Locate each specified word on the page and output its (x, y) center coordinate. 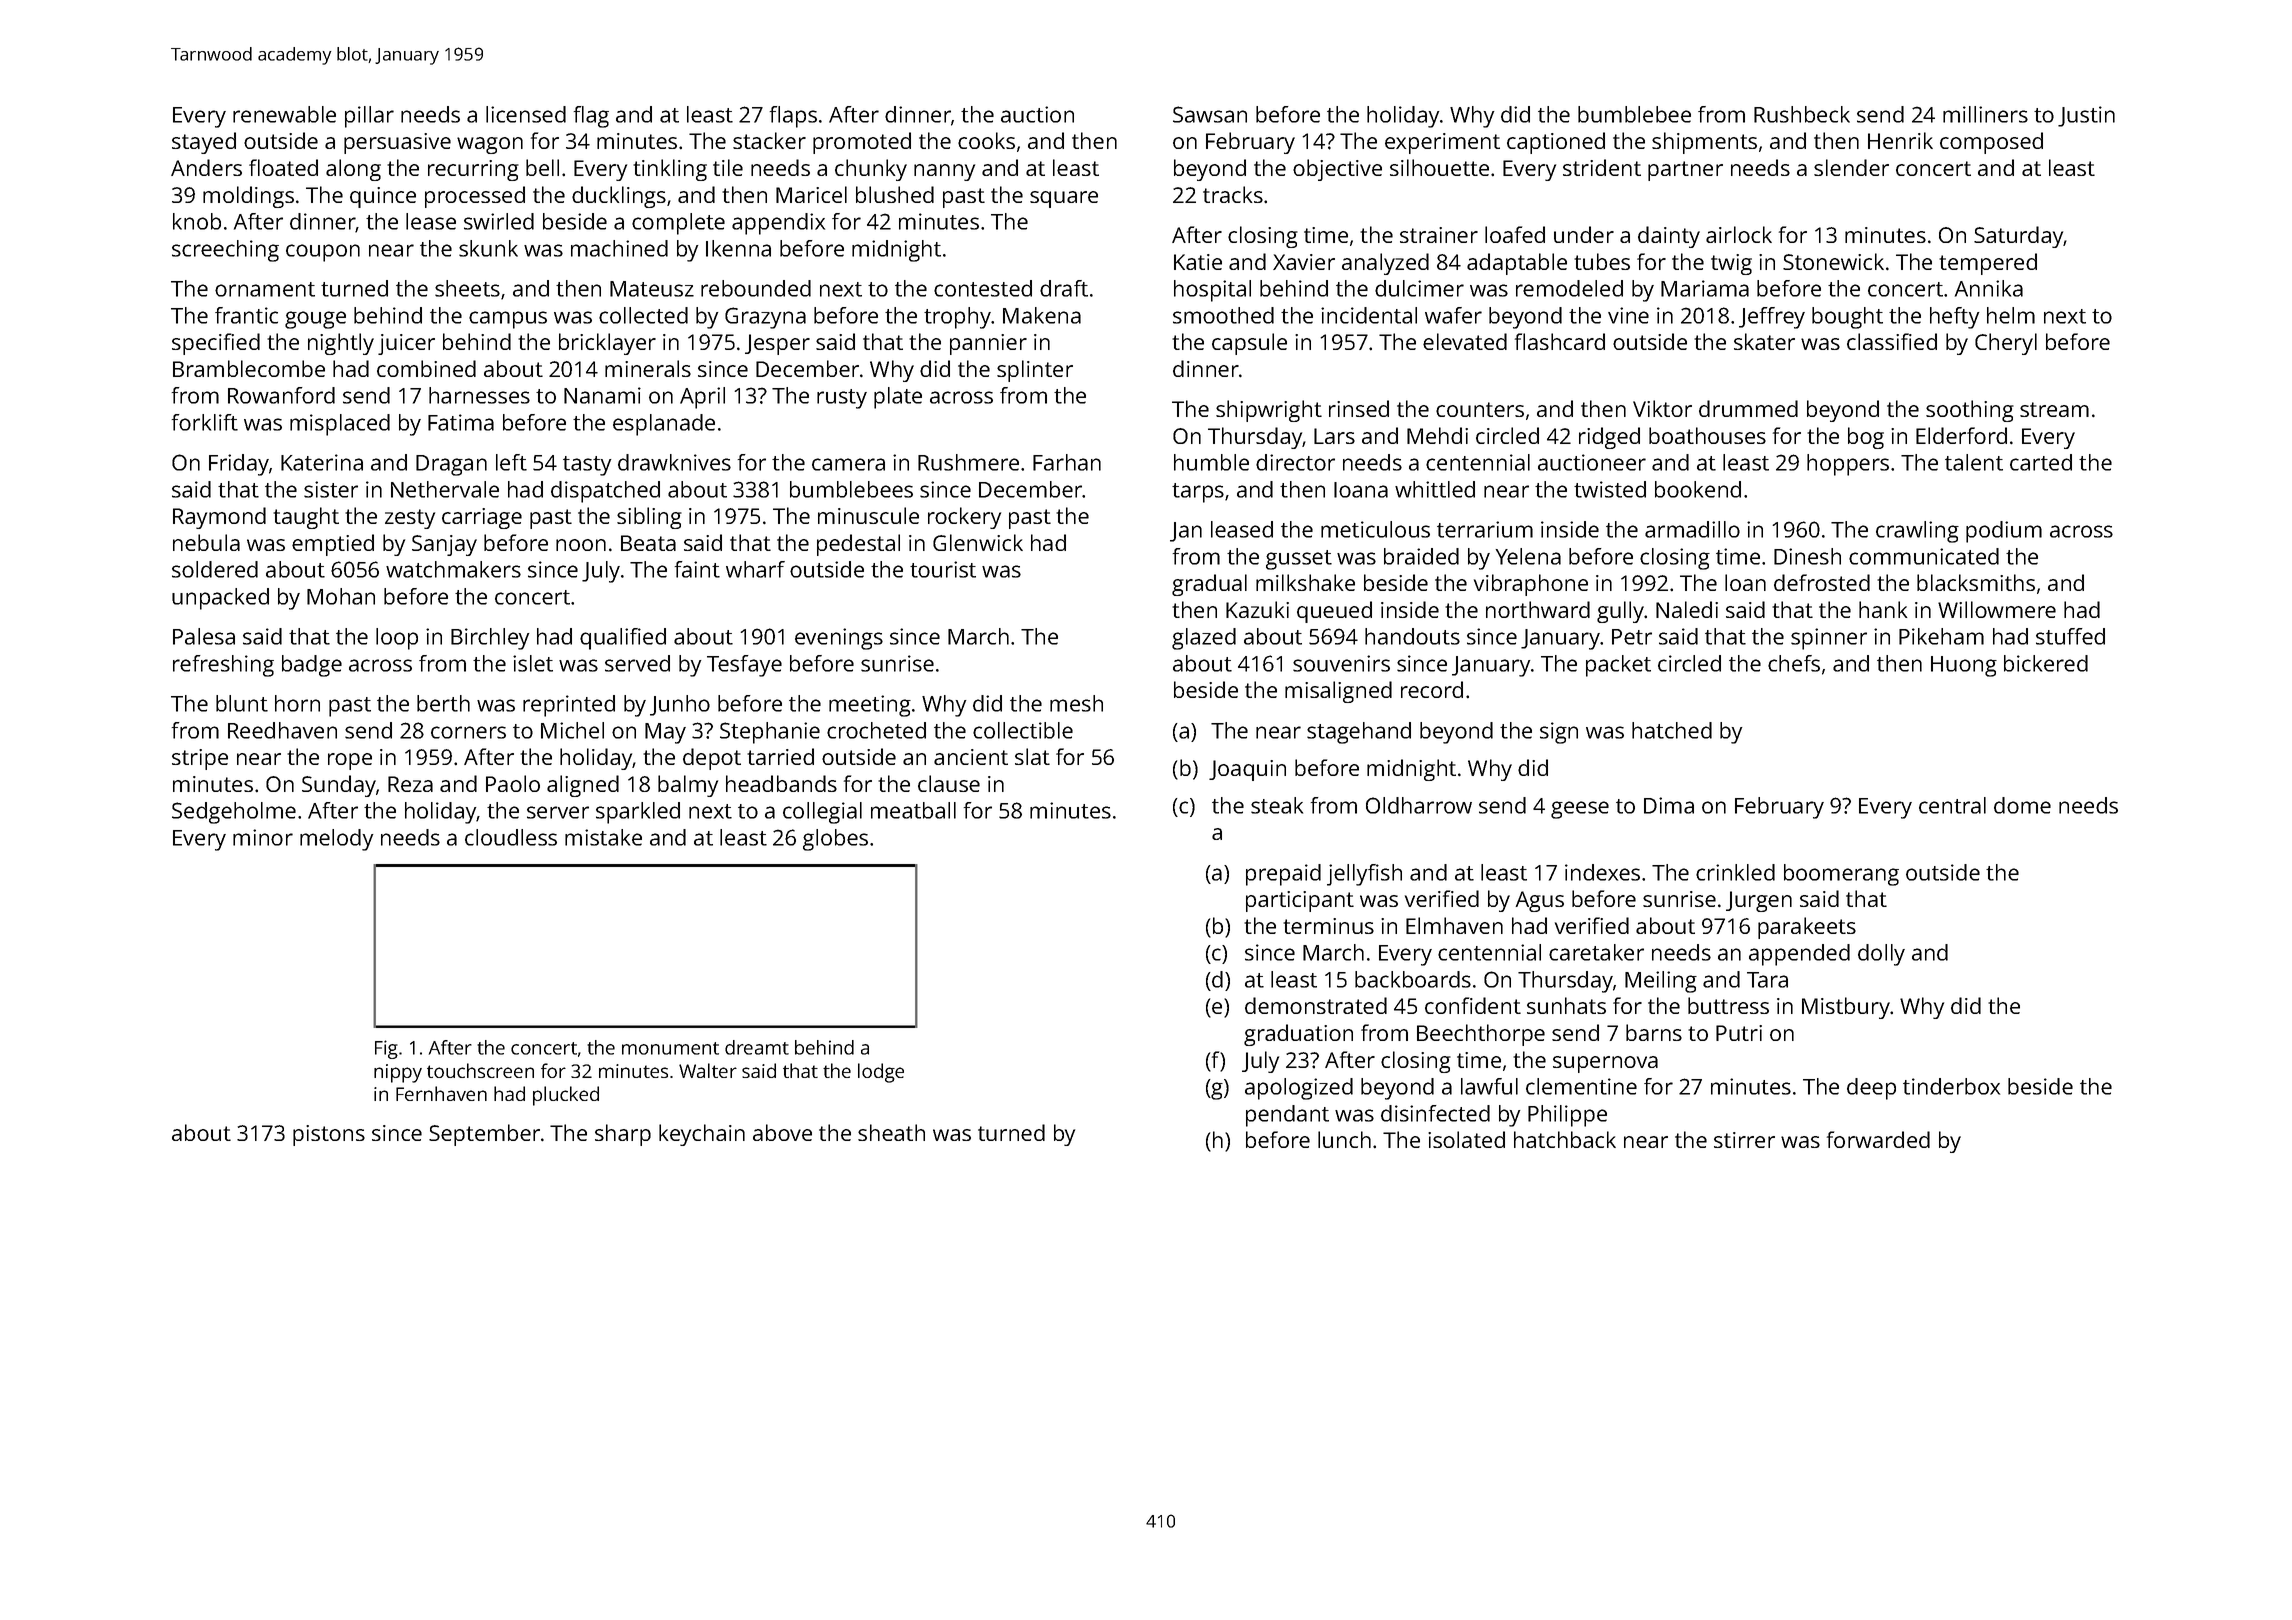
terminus (1328, 926)
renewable (284, 114)
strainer (1439, 235)
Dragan (451, 465)
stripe (200, 759)
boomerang (1841, 875)
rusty (842, 399)
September (484, 1135)
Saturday (2019, 237)
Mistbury (1846, 1008)
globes (835, 840)
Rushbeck (1802, 114)
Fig (386, 1049)
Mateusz (652, 289)
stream (2054, 409)
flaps (793, 117)
